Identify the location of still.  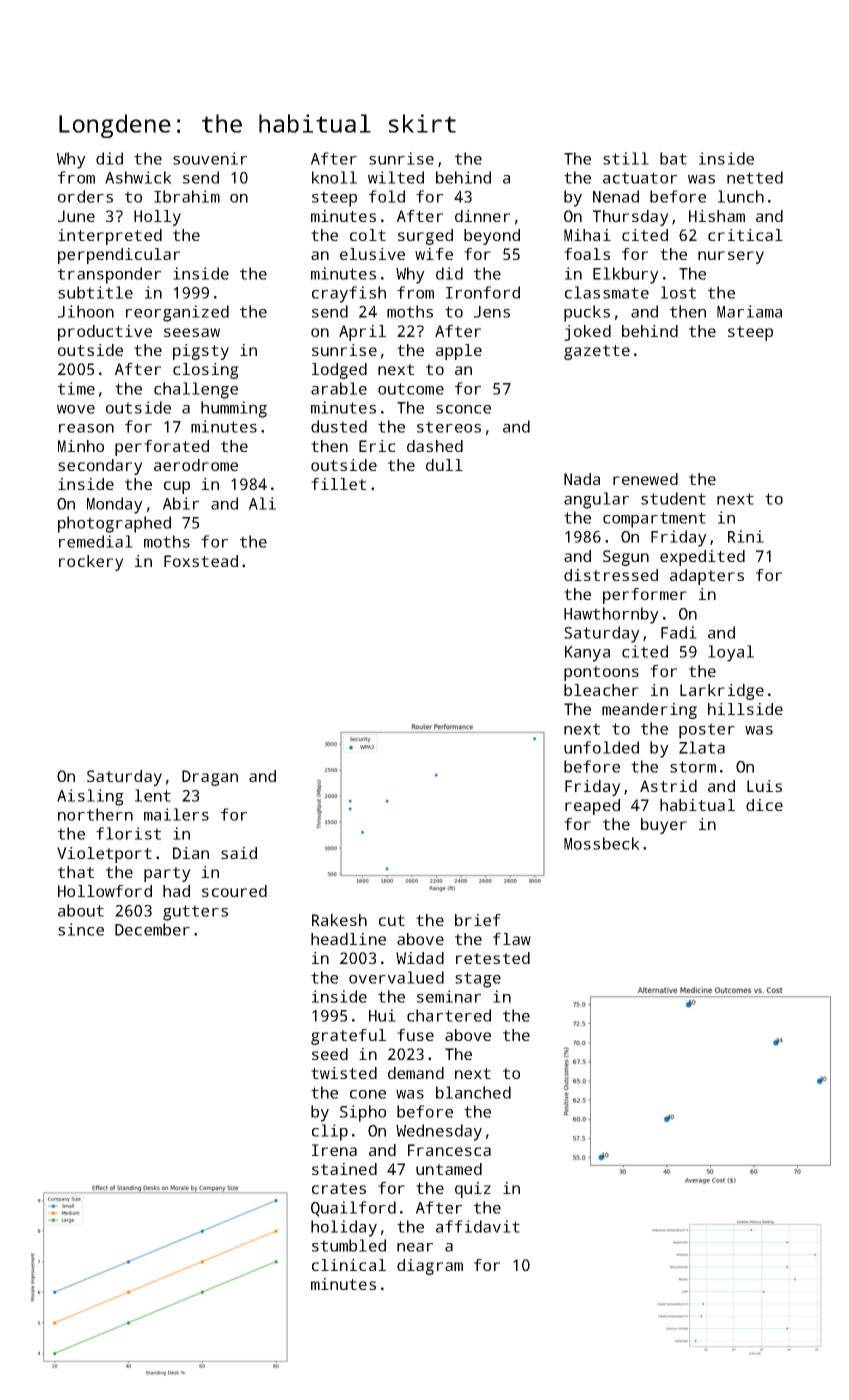
(626, 158).
